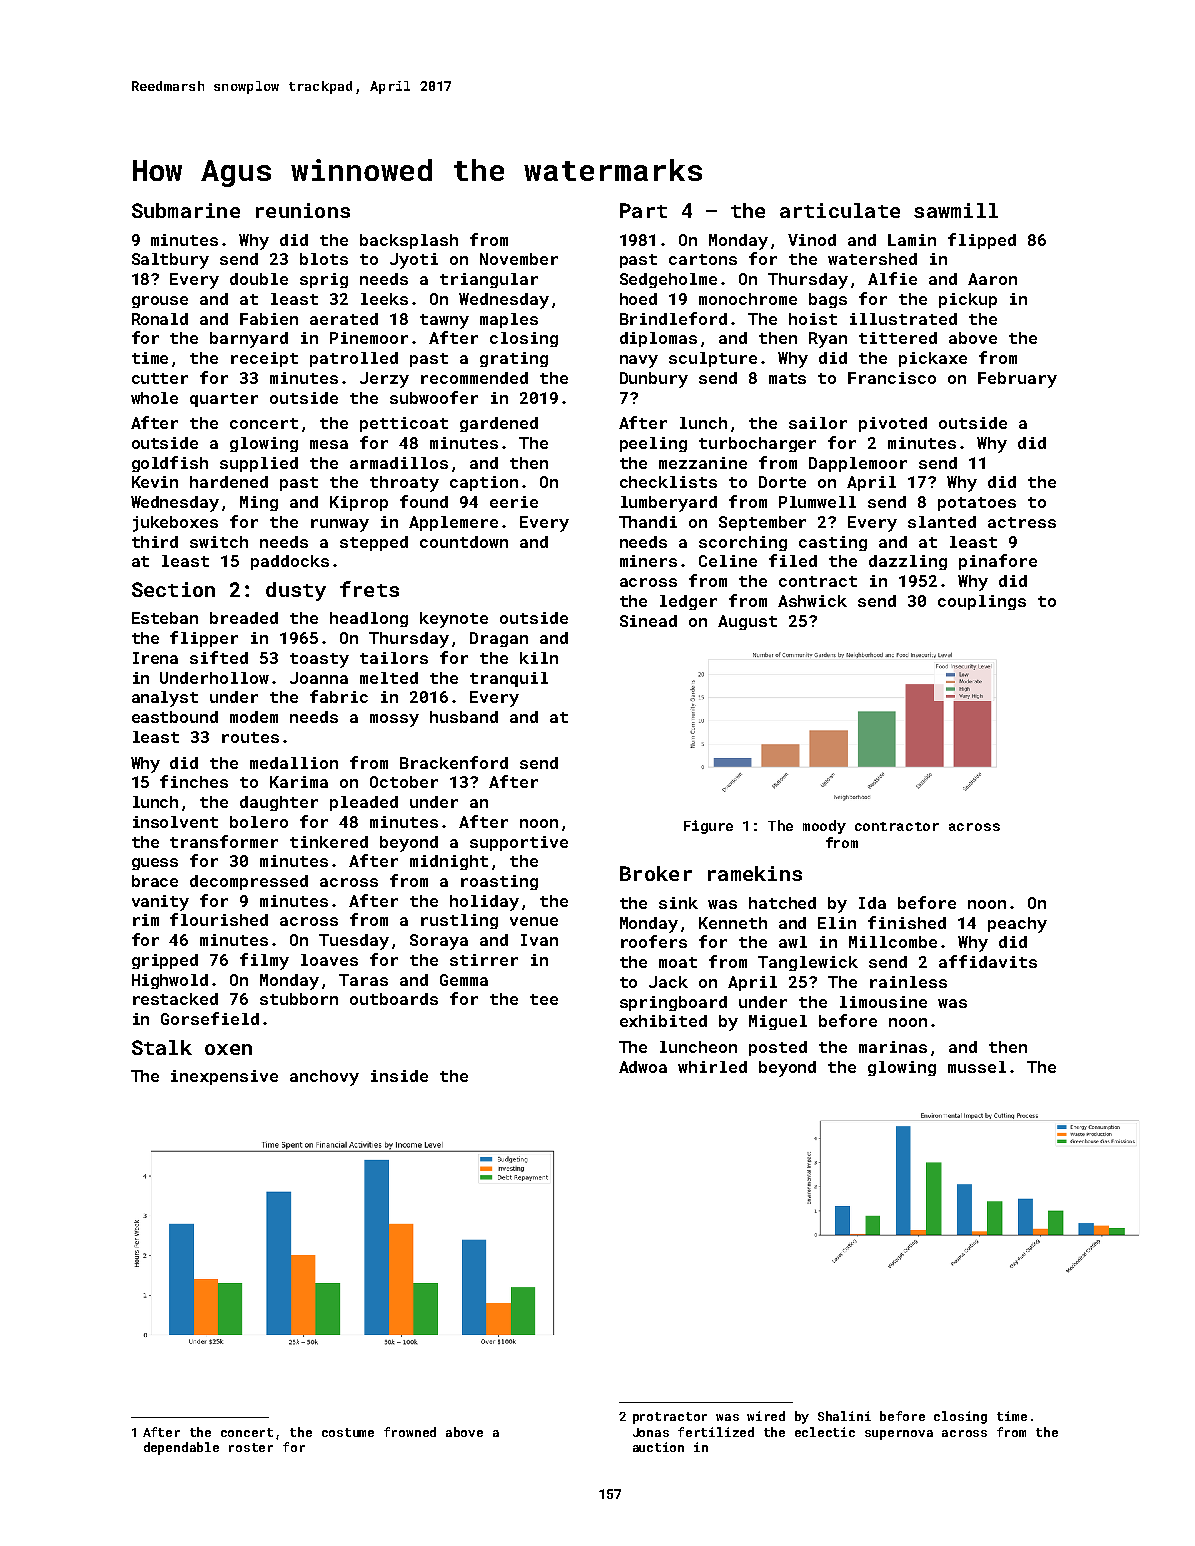 Image resolution: width=1195 pixels, height=1546 pixels. Describe the element at coordinates (299, 782) in the page. I see `Karima` at that location.
